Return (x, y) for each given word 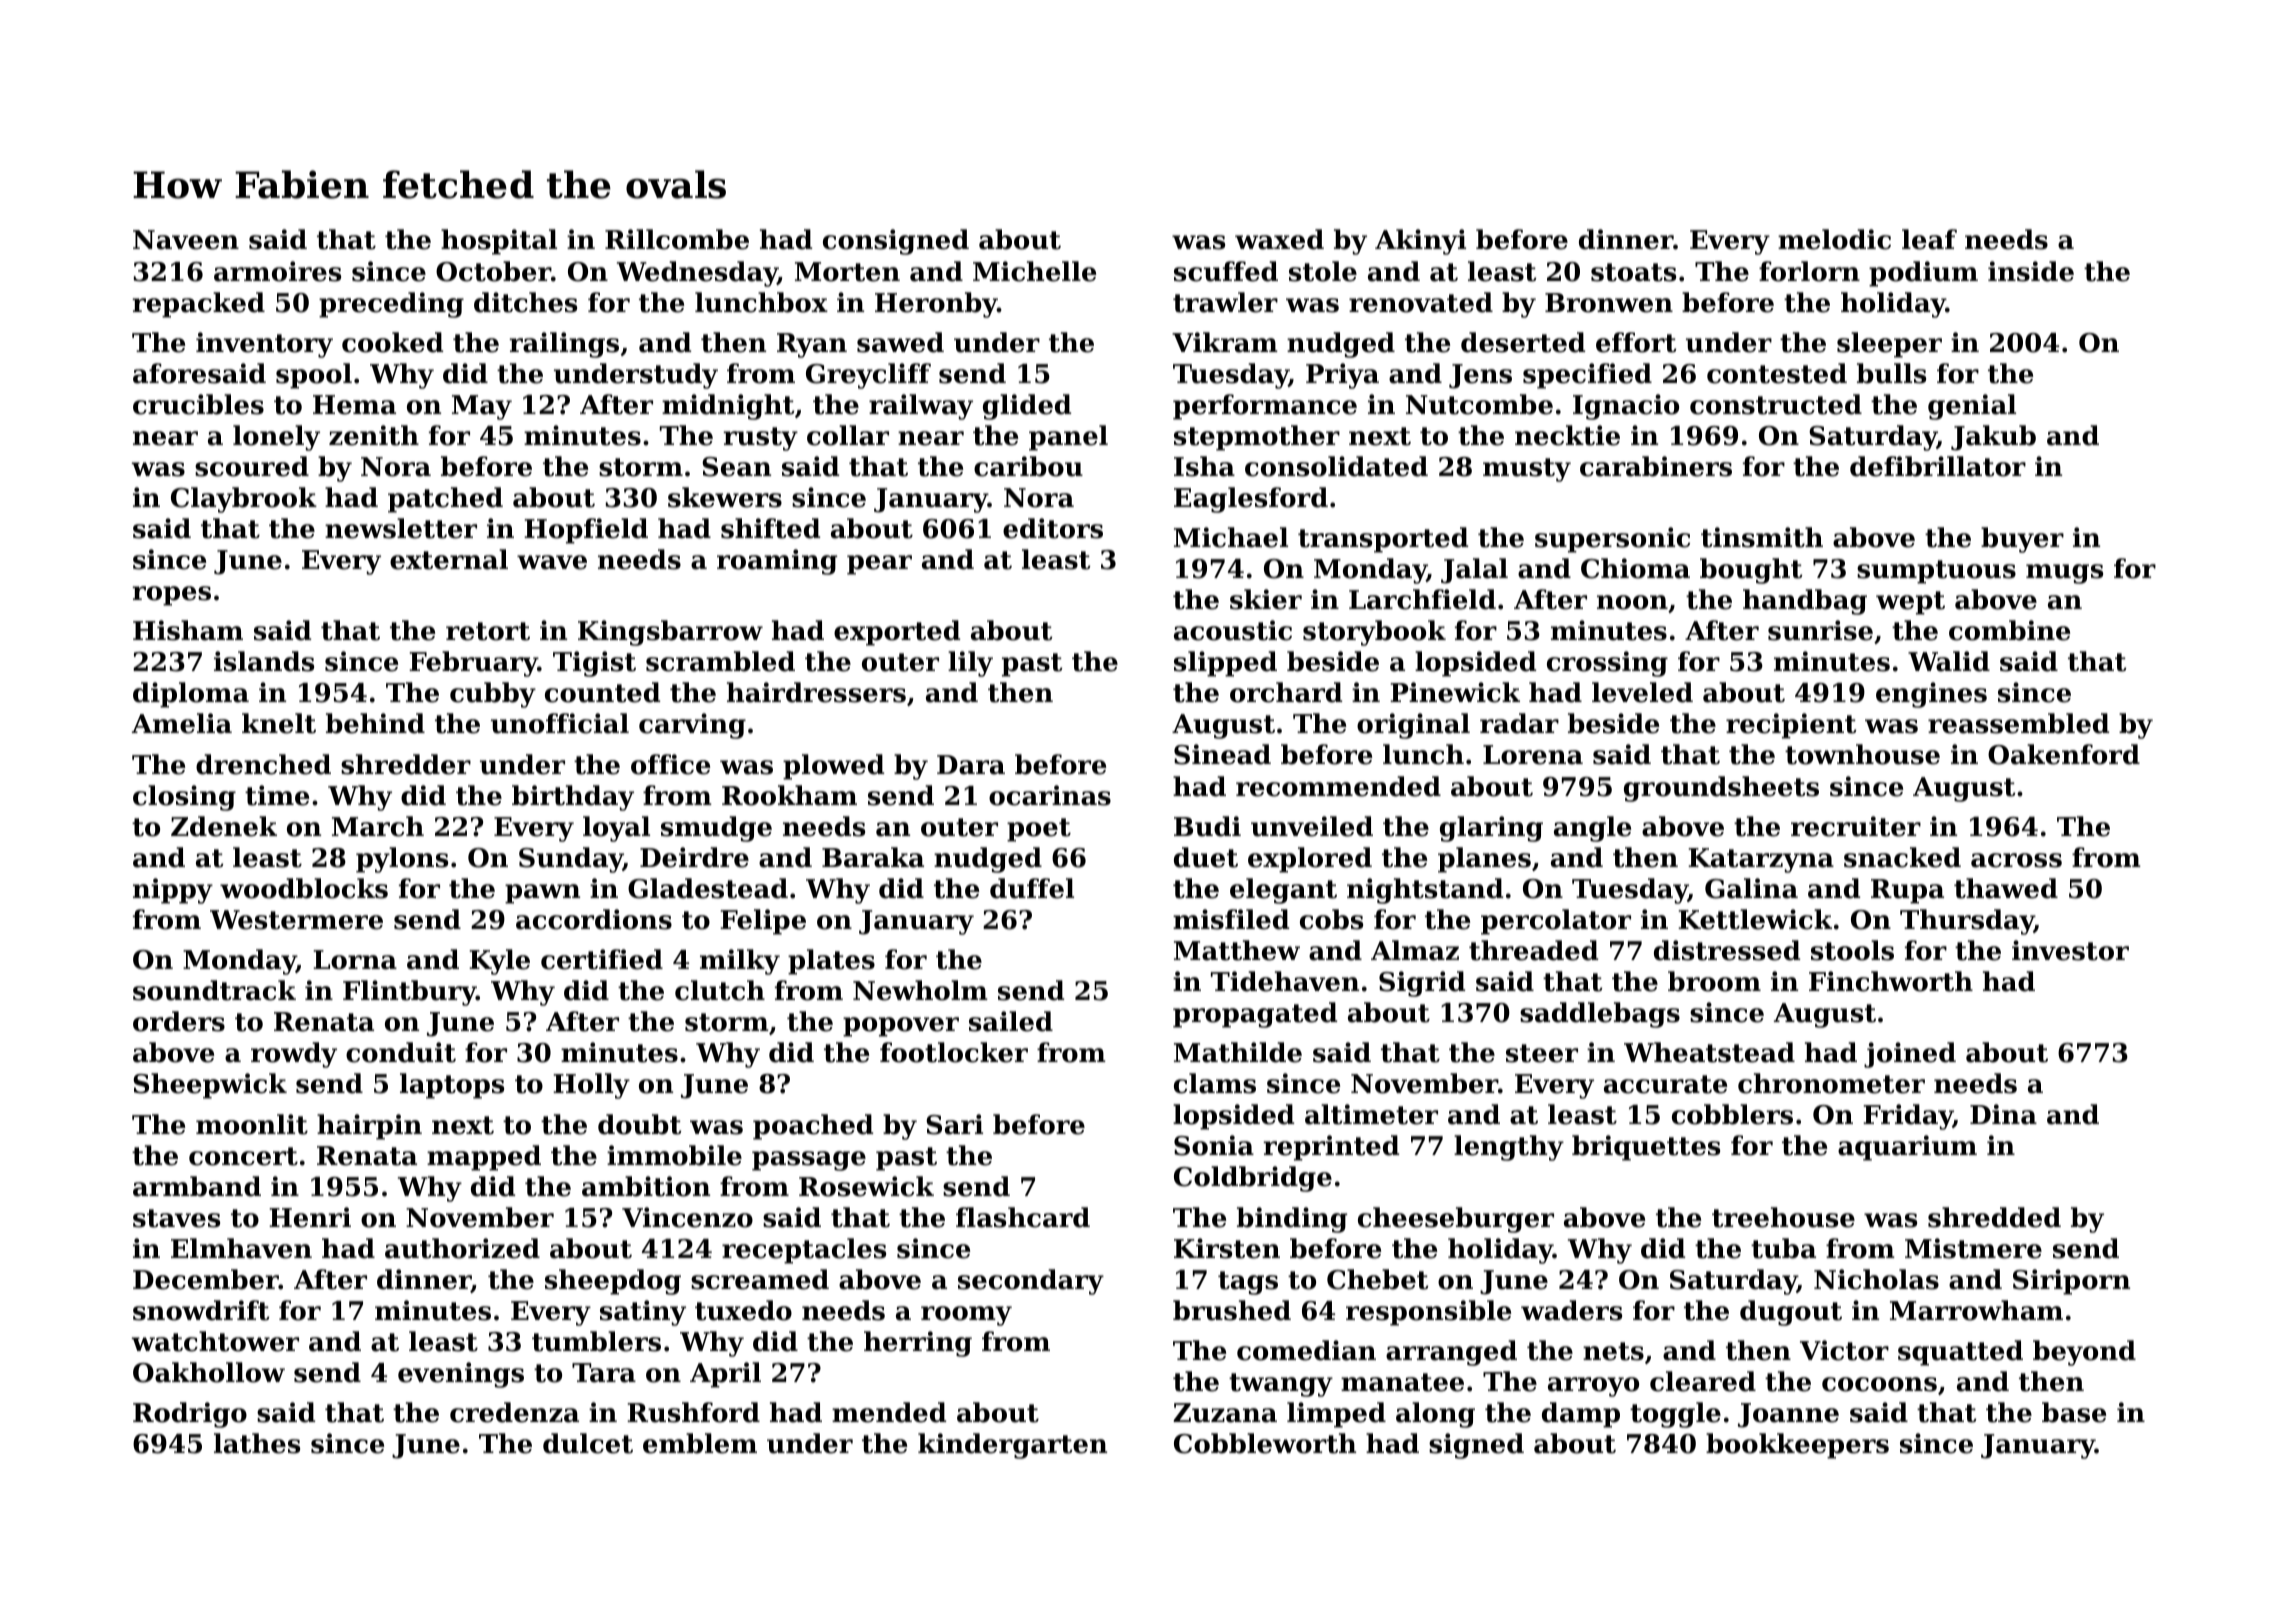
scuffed (1226, 271)
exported (897, 633)
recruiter (1856, 826)
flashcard (1023, 1217)
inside (2031, 271)
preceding (391, 305)
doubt (639, 1124)
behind (375, 723)
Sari (954, 1124)
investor (2070, 950)
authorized (462, 1248)
